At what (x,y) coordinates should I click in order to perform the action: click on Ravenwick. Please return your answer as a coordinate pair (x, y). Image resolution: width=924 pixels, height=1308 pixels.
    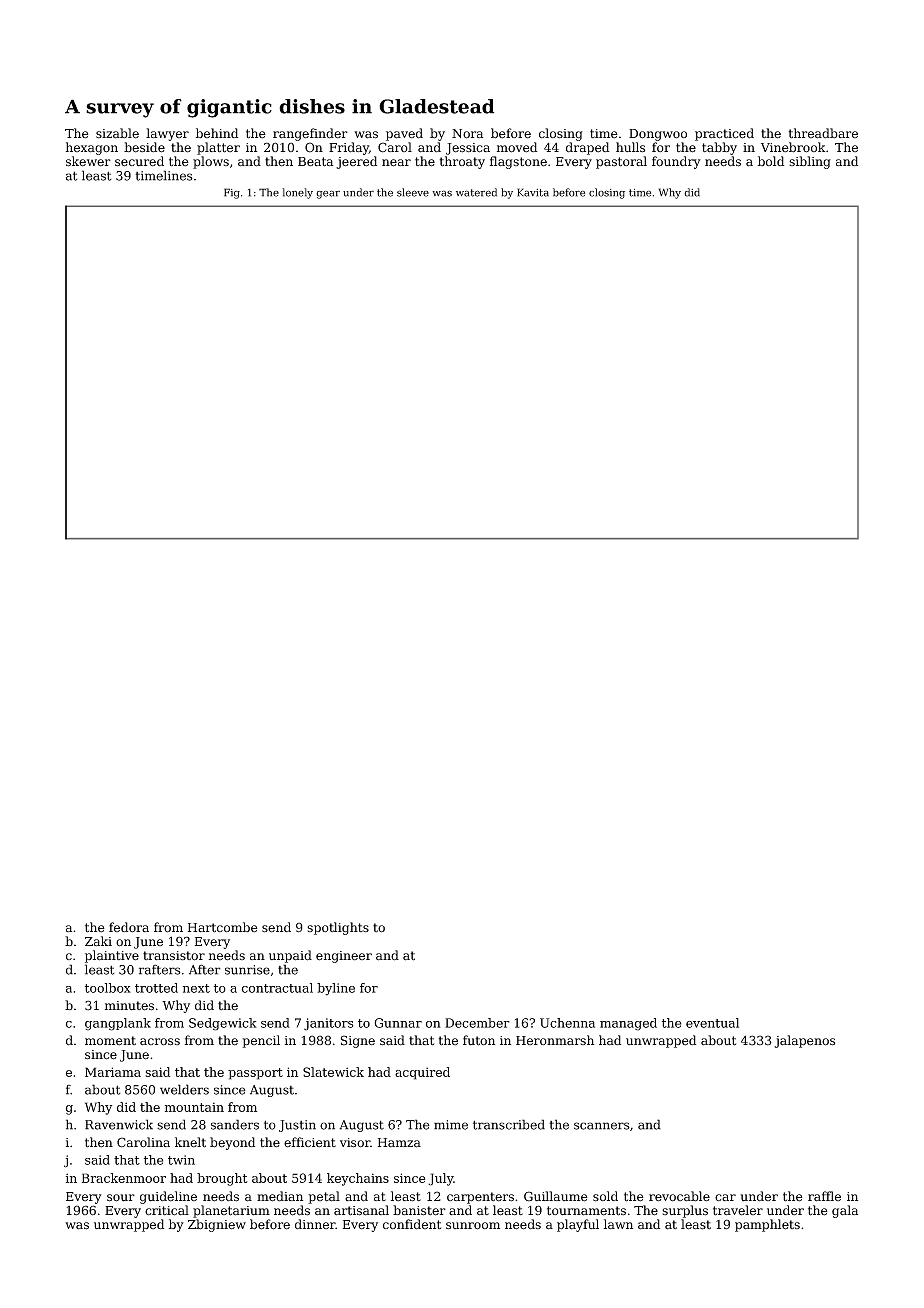
    Looking at the image, I should click on (119, 1124).
